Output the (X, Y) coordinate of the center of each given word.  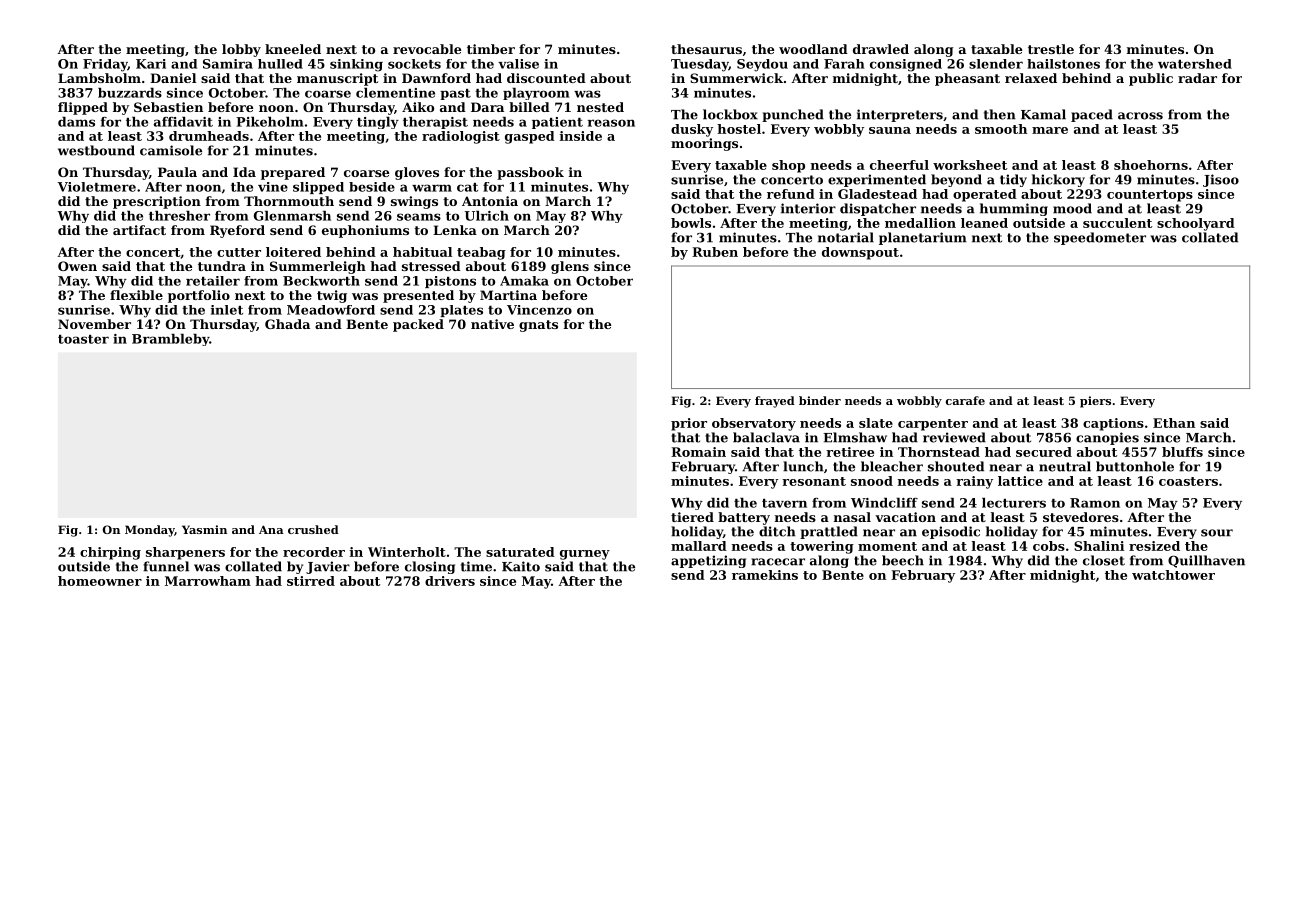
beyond (956, 180)
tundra (222, 266)
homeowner (100, 581)
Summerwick (736, 78)
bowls (691, 223)
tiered (692, 517)
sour (1217, 533)
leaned (984, 223)
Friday (105, 65)
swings (414, 202)
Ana (271, 529)
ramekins (765, 575)
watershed (1195, 64)
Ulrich (487, 216)
